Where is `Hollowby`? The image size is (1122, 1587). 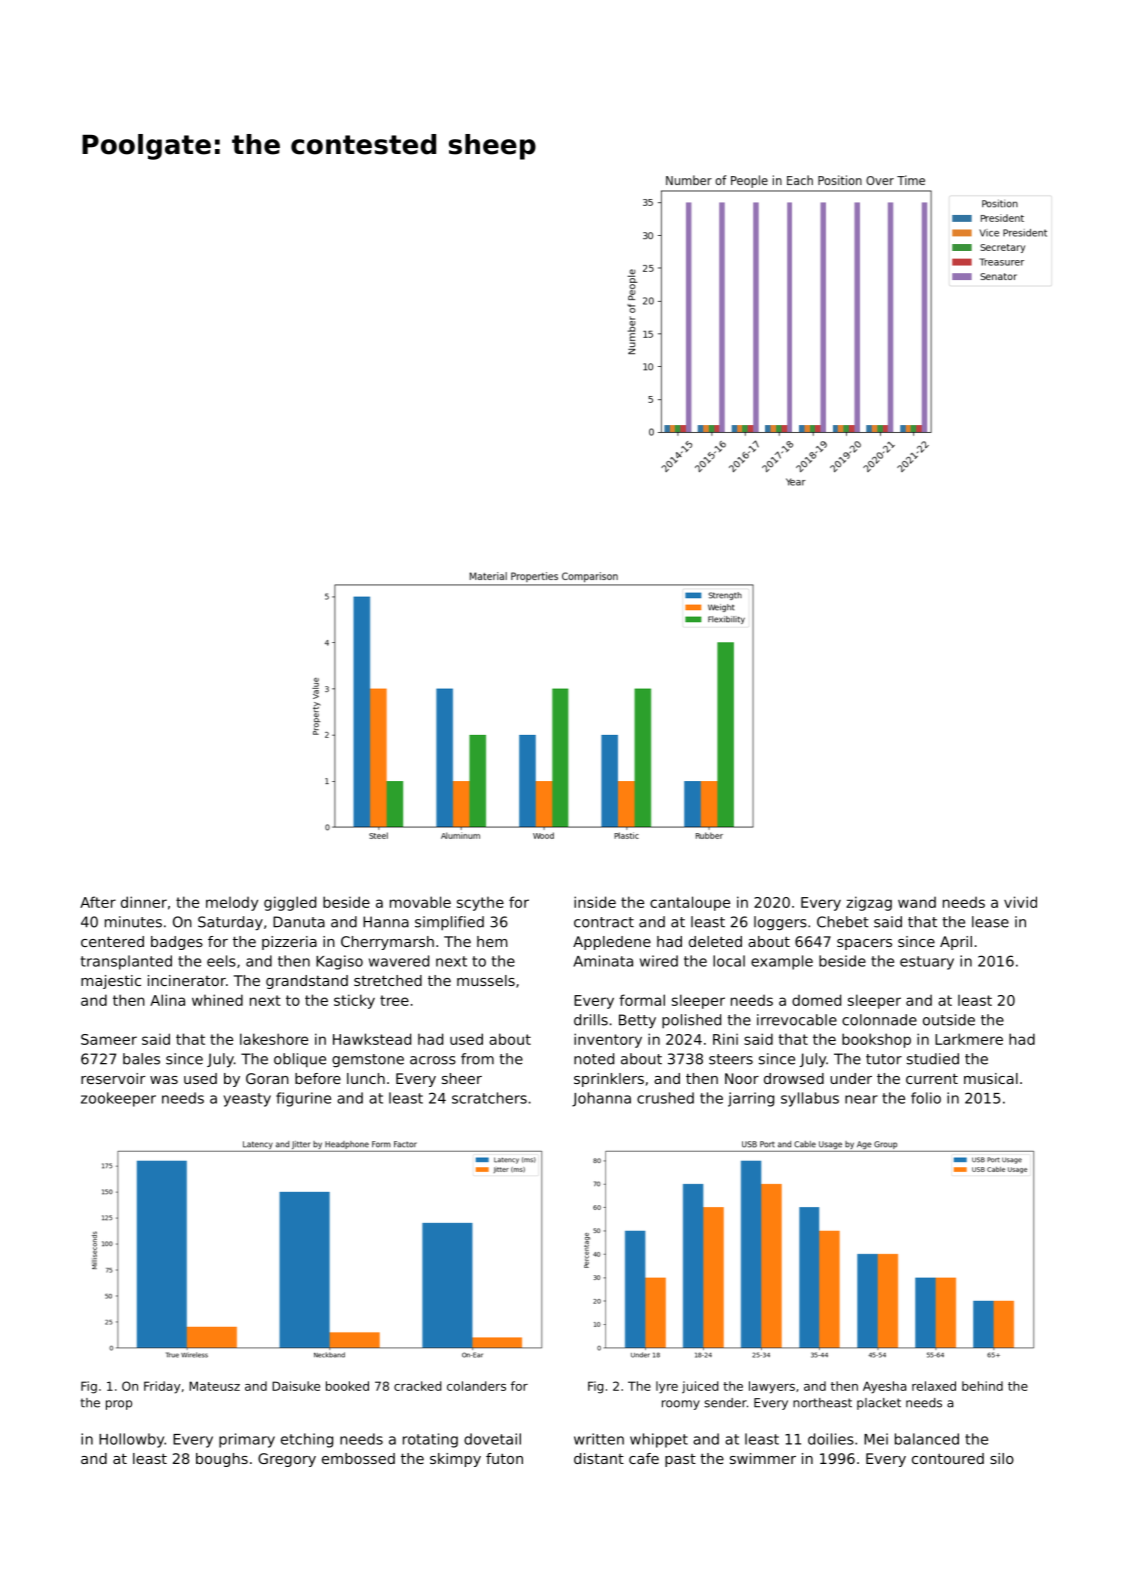 Hollowby is located at coordinates (132, 1440).
